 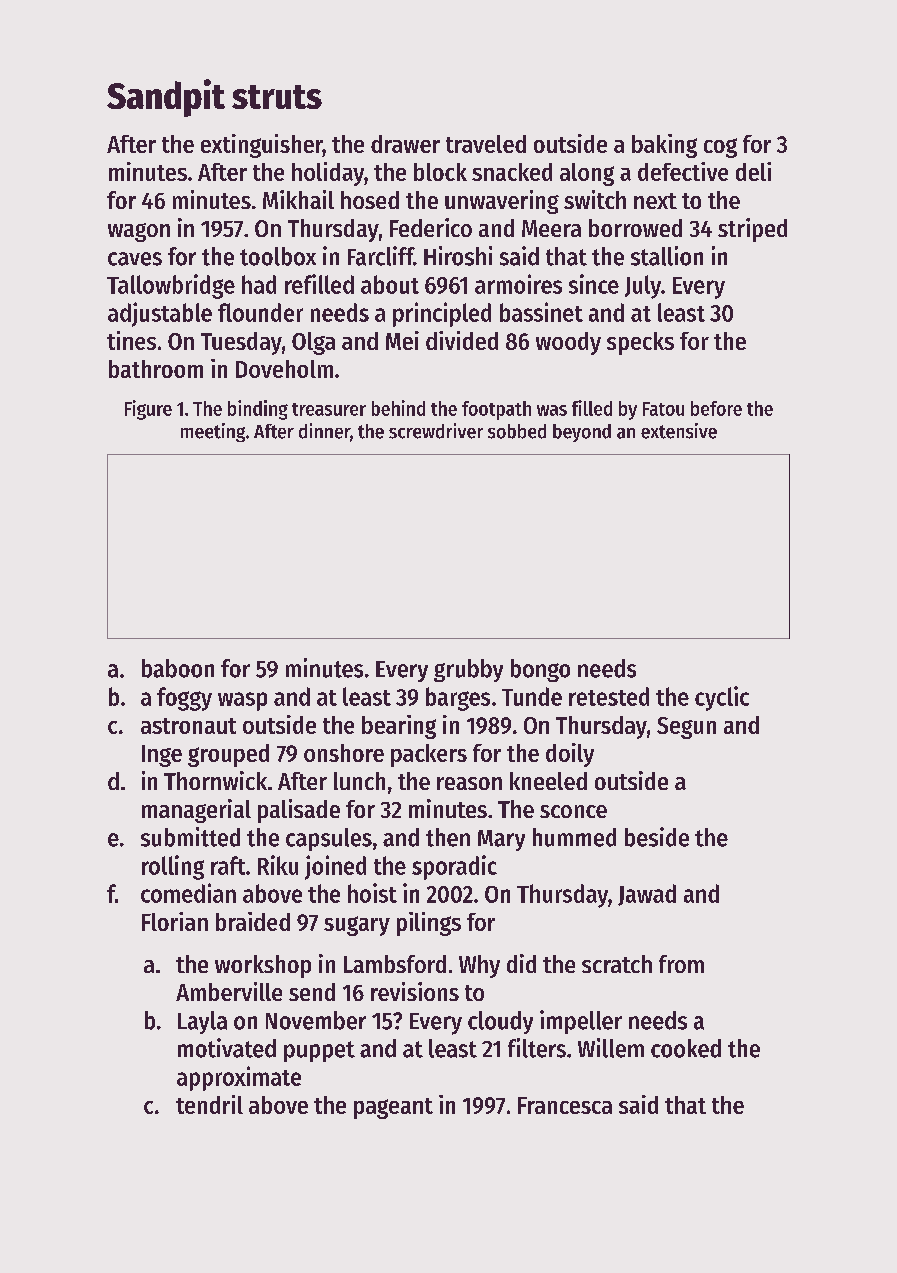 I want to click on sobbed, so click(x=517, y=431).
